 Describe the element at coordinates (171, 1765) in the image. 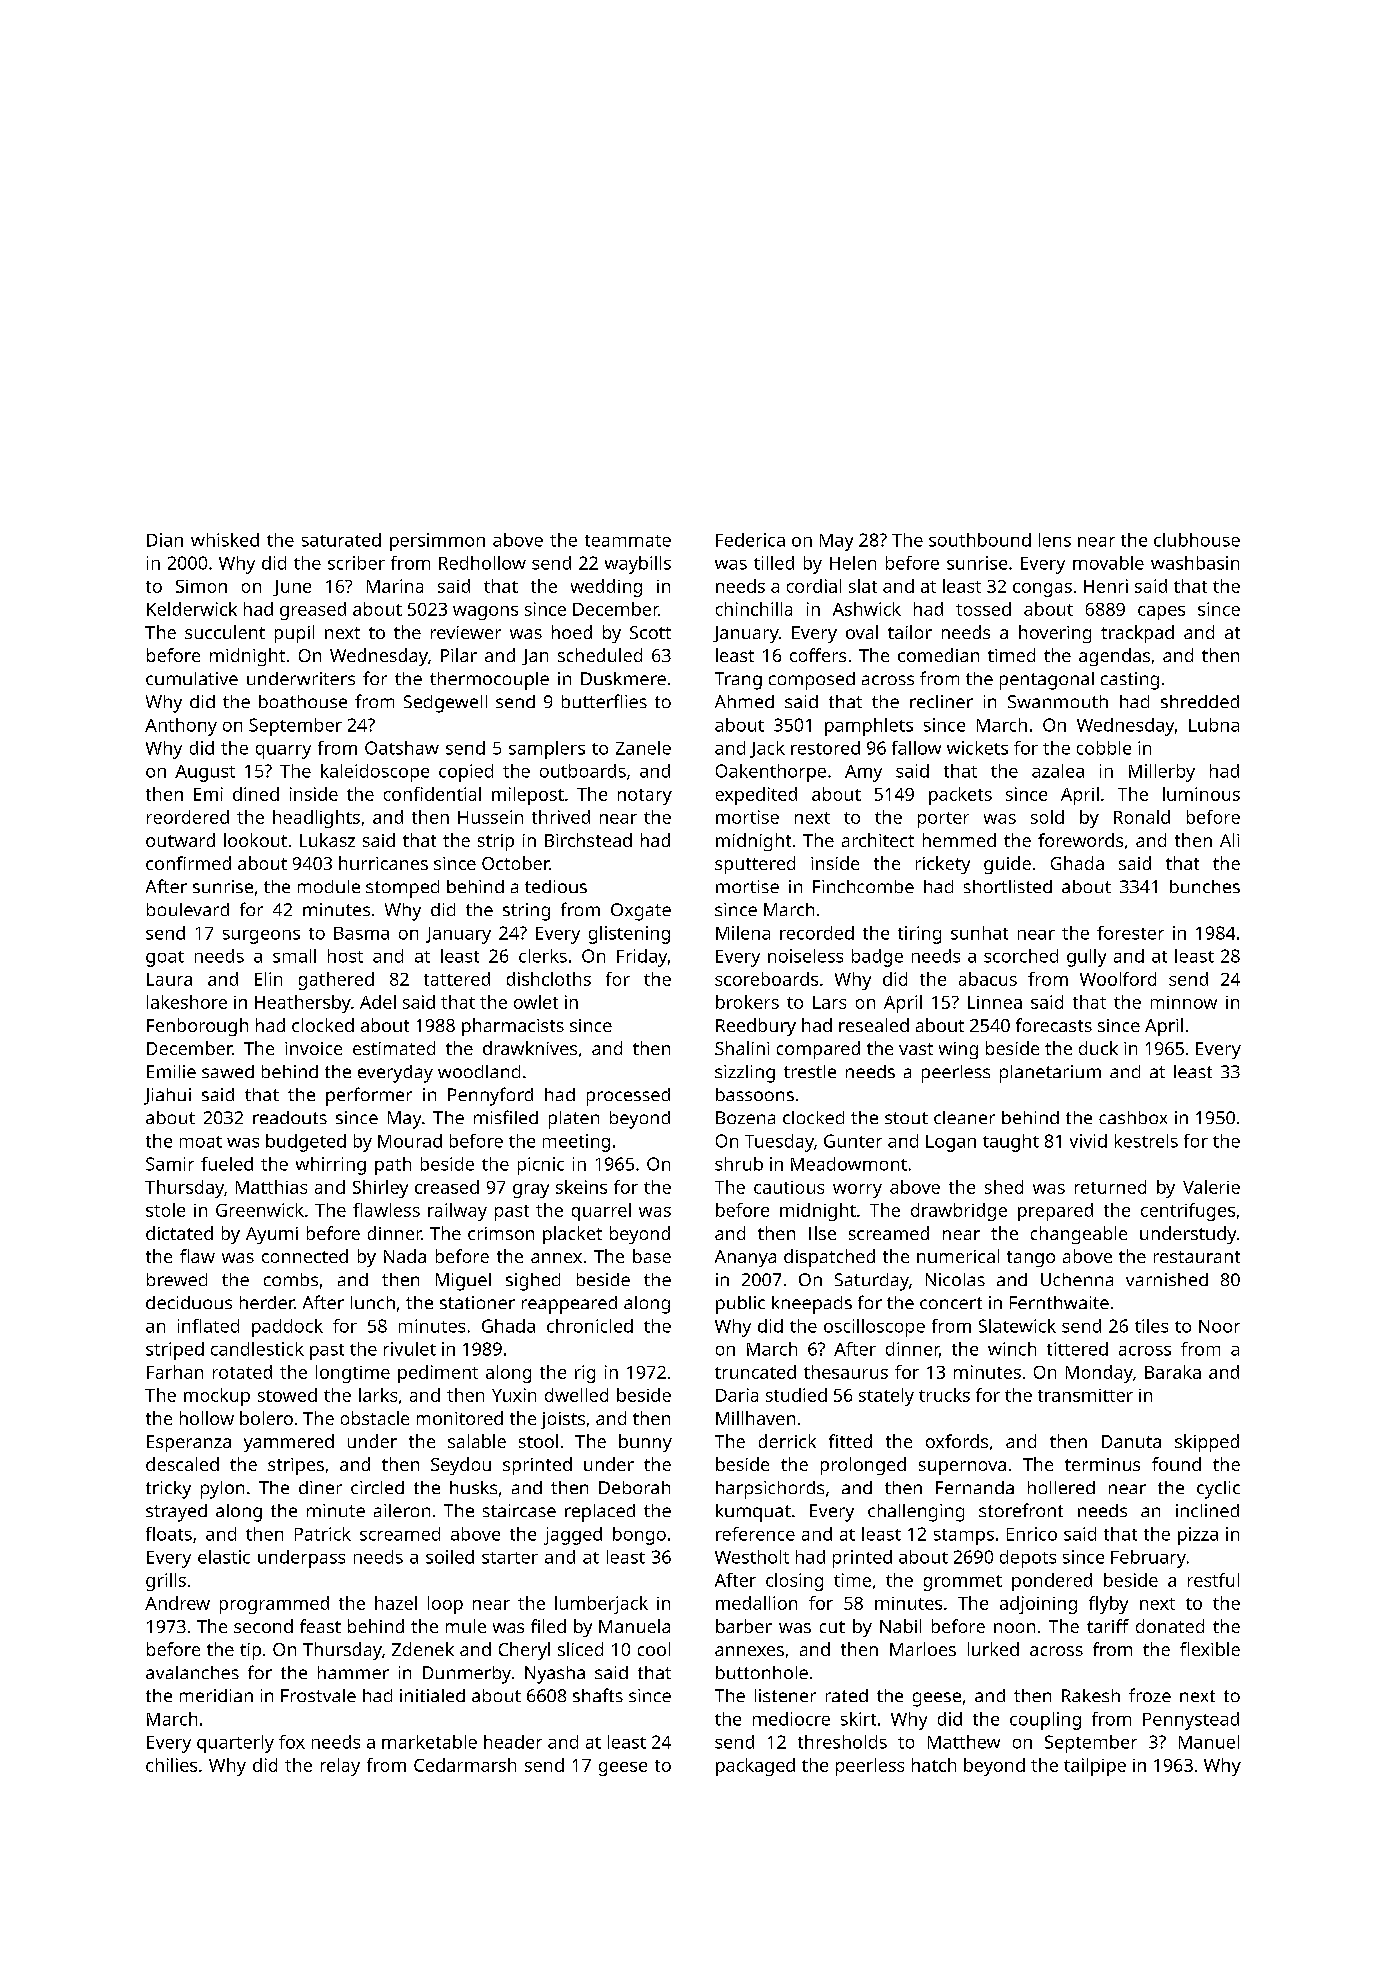

I see `chilies` at that location.
